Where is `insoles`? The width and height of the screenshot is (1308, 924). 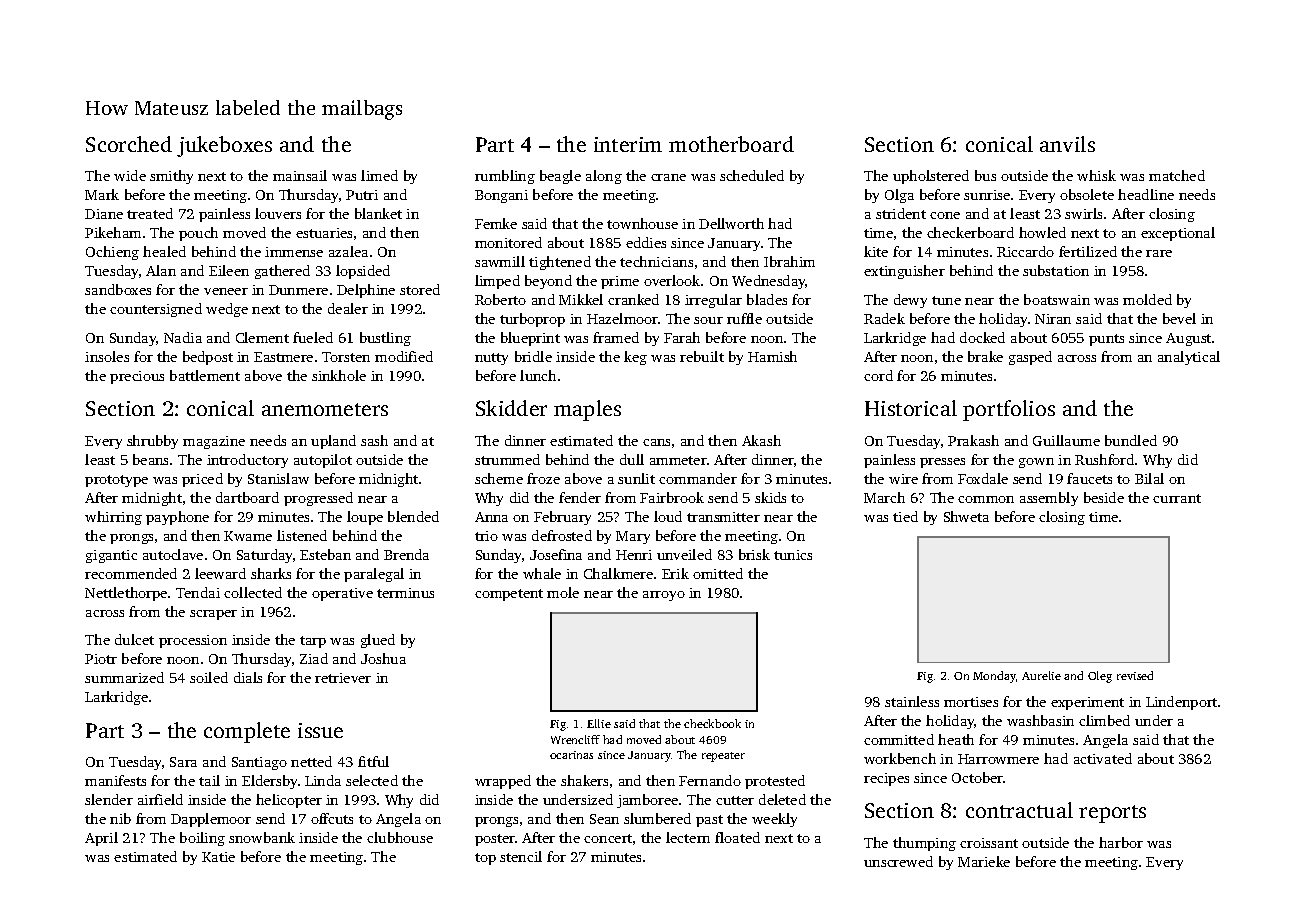 insoles is located at coordinates (107, 356).
